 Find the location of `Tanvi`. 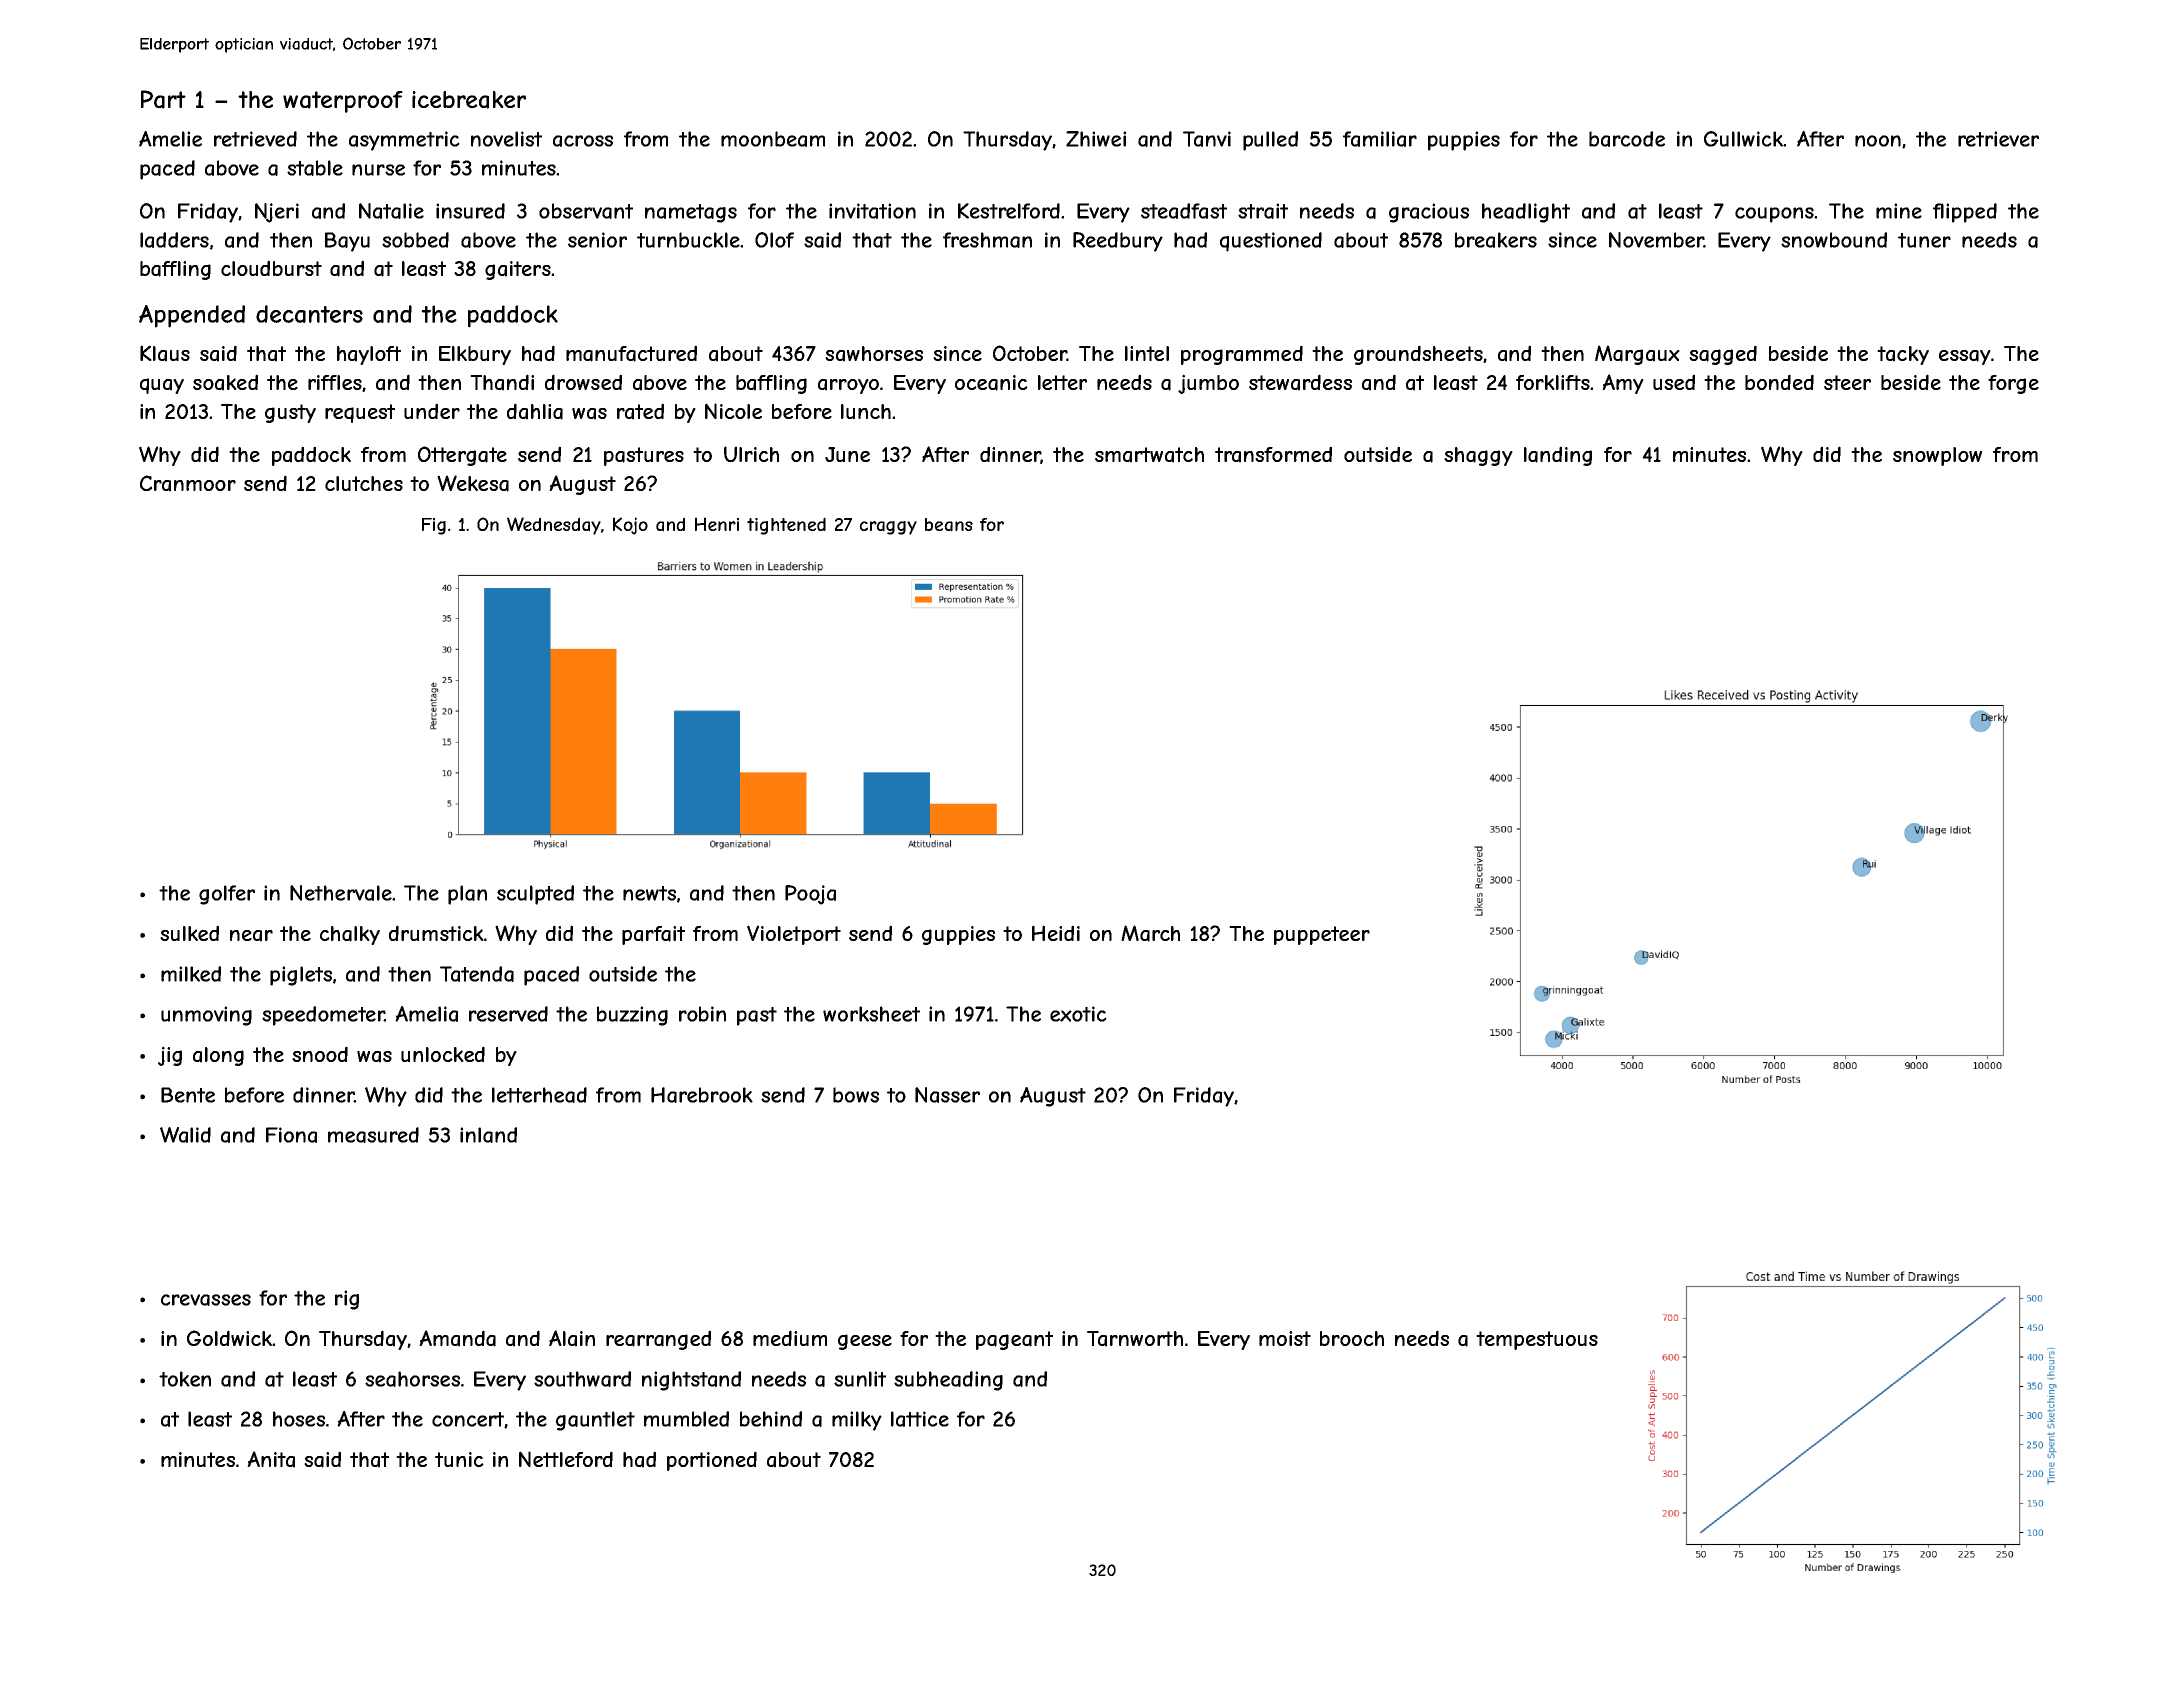

Tanvi is located at coordinates (1207, 139).
